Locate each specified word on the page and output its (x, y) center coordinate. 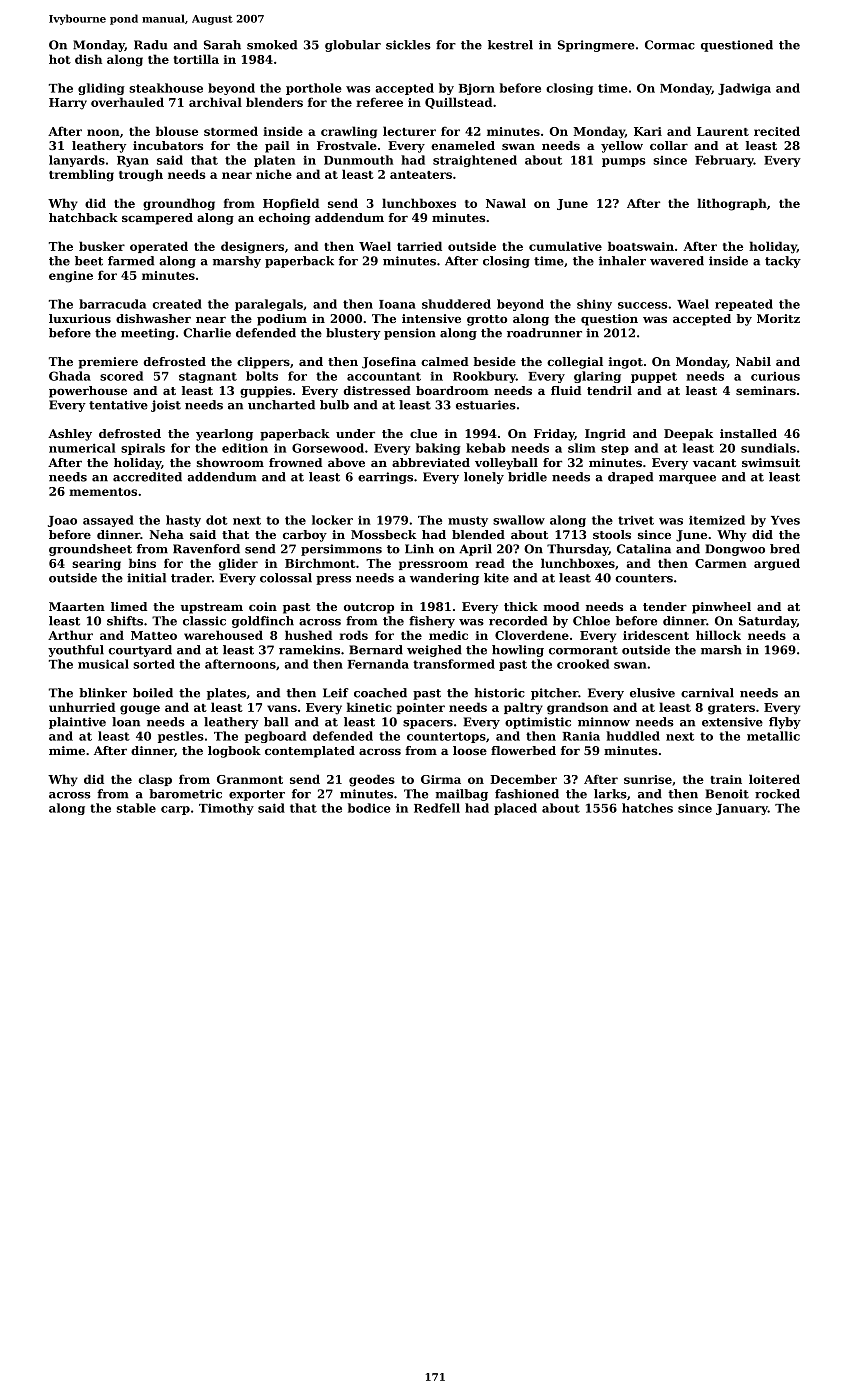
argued (777, 564)
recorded (518, 621)
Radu (151, 45)
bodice (369, 808)
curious (775, 376)
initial (146, 578)
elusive (652, 693)
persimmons (341, 550)
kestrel (510, 45)
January (742, 809)
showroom (230, 462)
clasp (155, 780)
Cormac (670, 45)
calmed (445, 361)
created (177, 304)
